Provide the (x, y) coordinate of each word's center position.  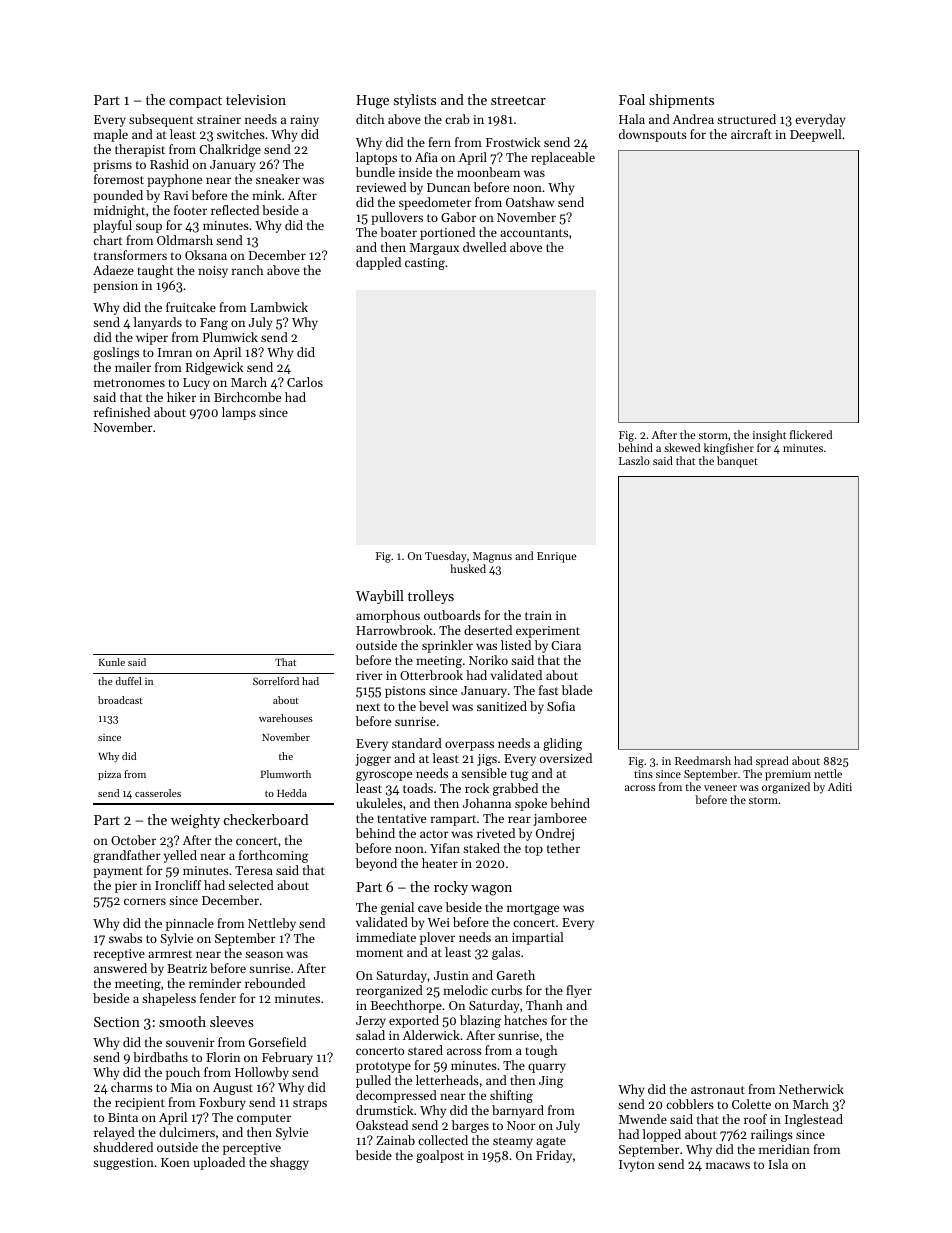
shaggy (289, 1163)
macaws (728, 1165)
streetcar (518, 100)
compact (195, 102)
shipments (681, 101)
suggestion (123, 1164)
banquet (737, 462)
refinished (122, 412)
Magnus (492, 557)
